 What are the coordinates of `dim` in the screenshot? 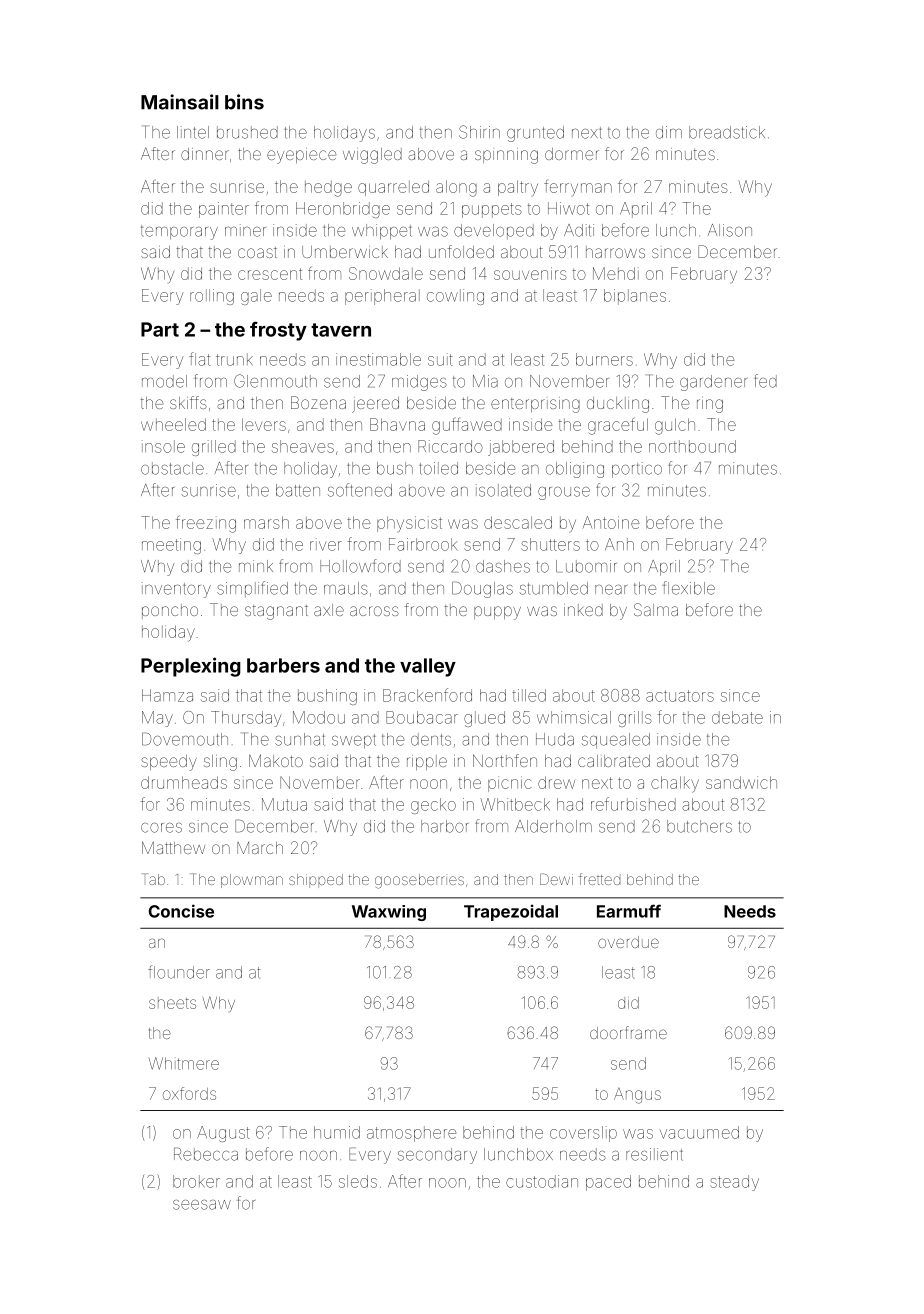 It's located at (669, 132).
